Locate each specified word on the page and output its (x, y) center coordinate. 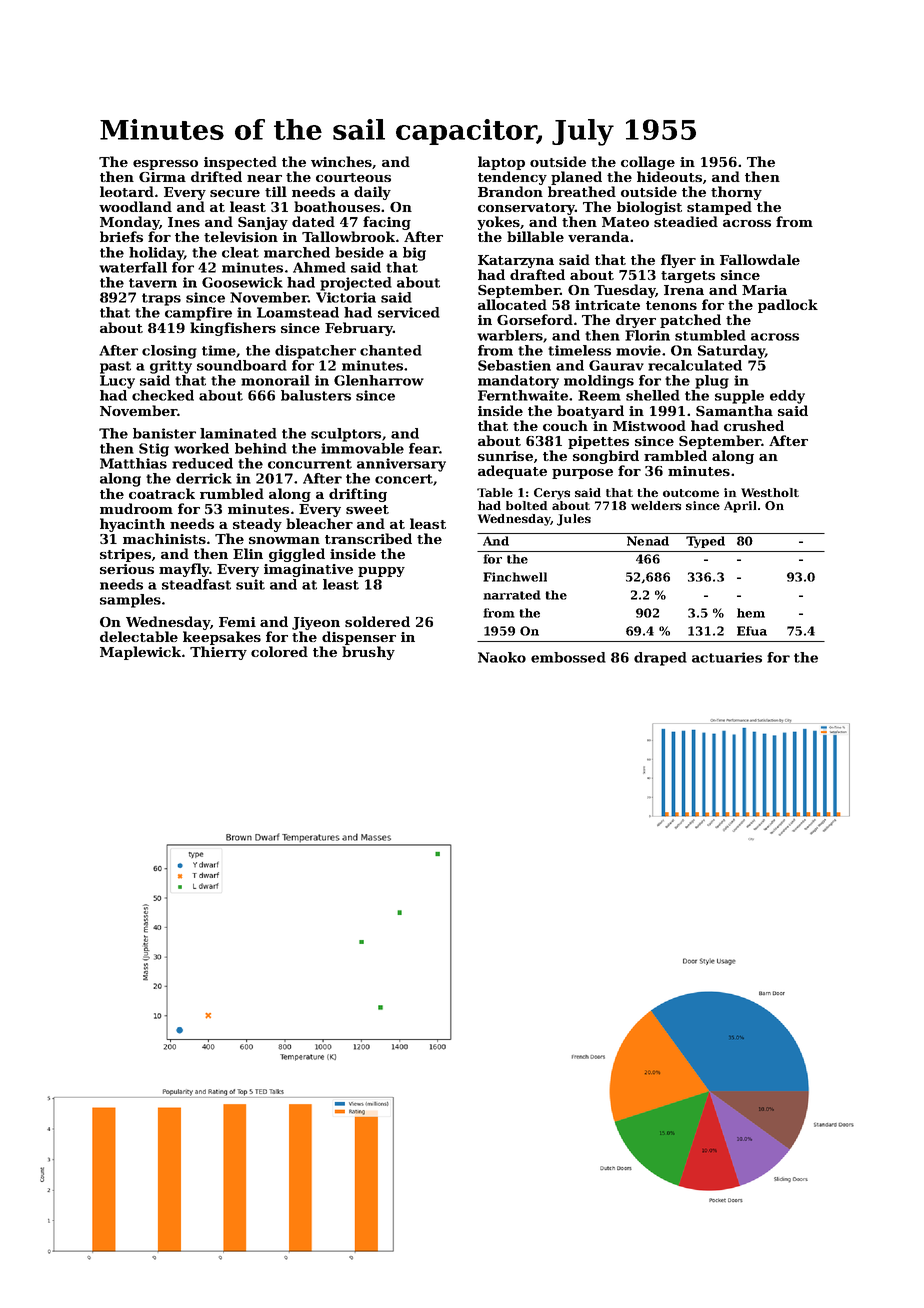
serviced (409, 312)
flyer (678, 261)
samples (130, 601)
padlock (788, 306)
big (414, 254)
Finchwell (515, 577)
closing (169, 352)
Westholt (770, 492)
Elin (248, 553)
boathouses (337, 206)
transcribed (368, 538)
